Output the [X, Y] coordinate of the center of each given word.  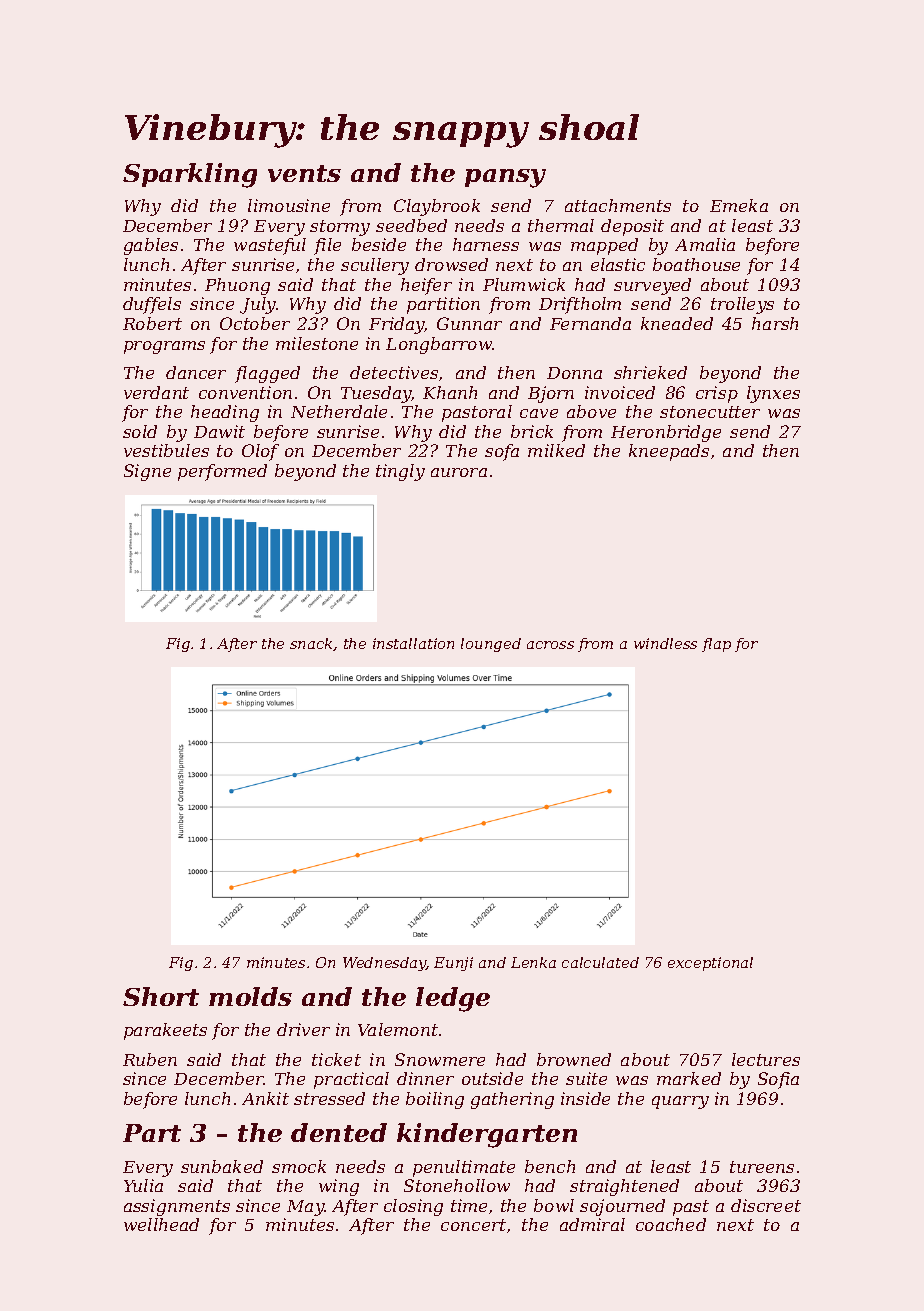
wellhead [161, 1224]
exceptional [710, 964]
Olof [260, 452]
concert [473, 1225]
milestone [317, 343]
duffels [152, 305]
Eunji [453, 964]
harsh [775, 323]
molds [250, 996]
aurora [459, 472]
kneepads [669, 452]
